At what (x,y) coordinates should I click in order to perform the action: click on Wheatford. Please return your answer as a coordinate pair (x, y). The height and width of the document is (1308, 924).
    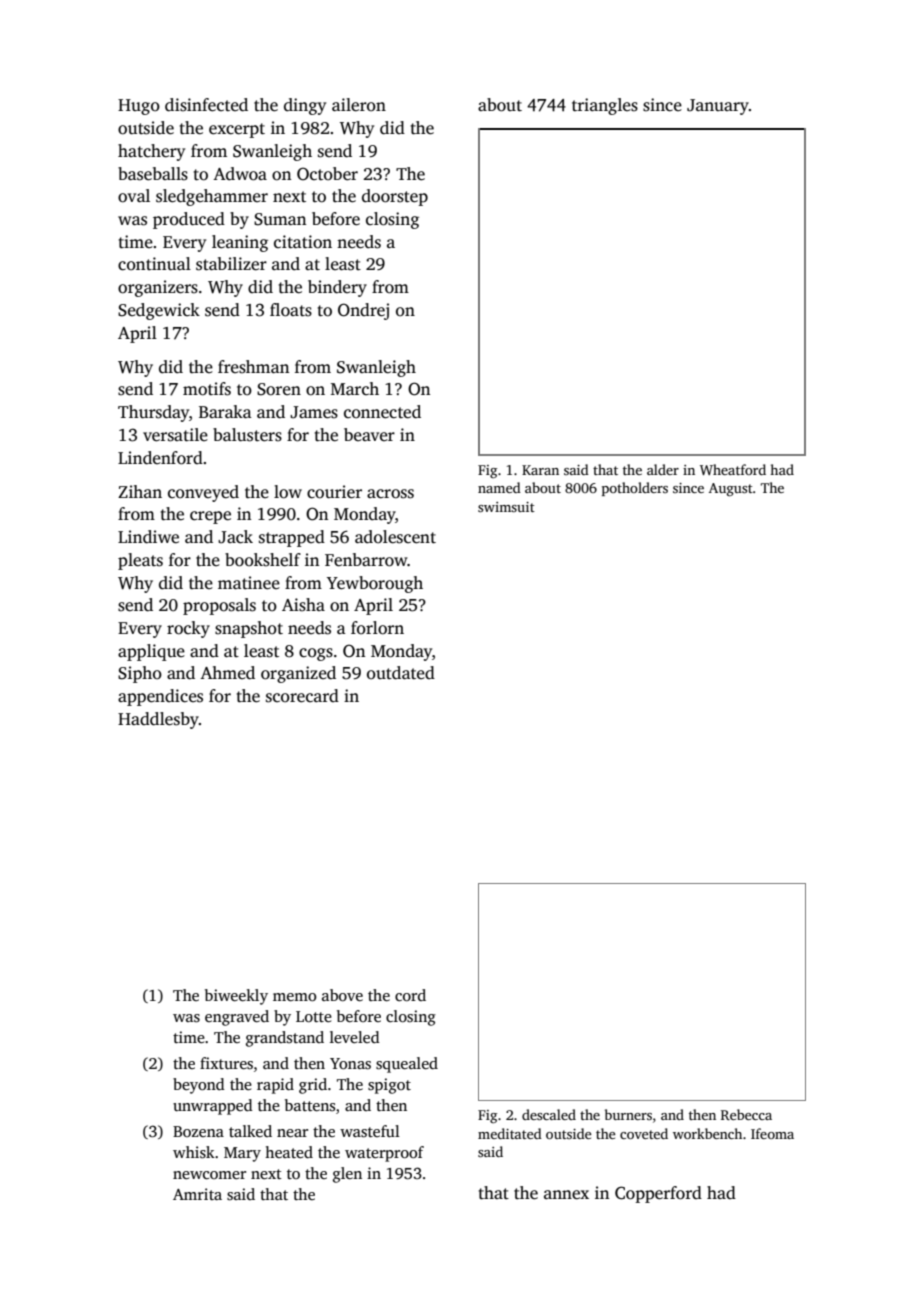
    Looking at the image, I should click on (733, 469).
